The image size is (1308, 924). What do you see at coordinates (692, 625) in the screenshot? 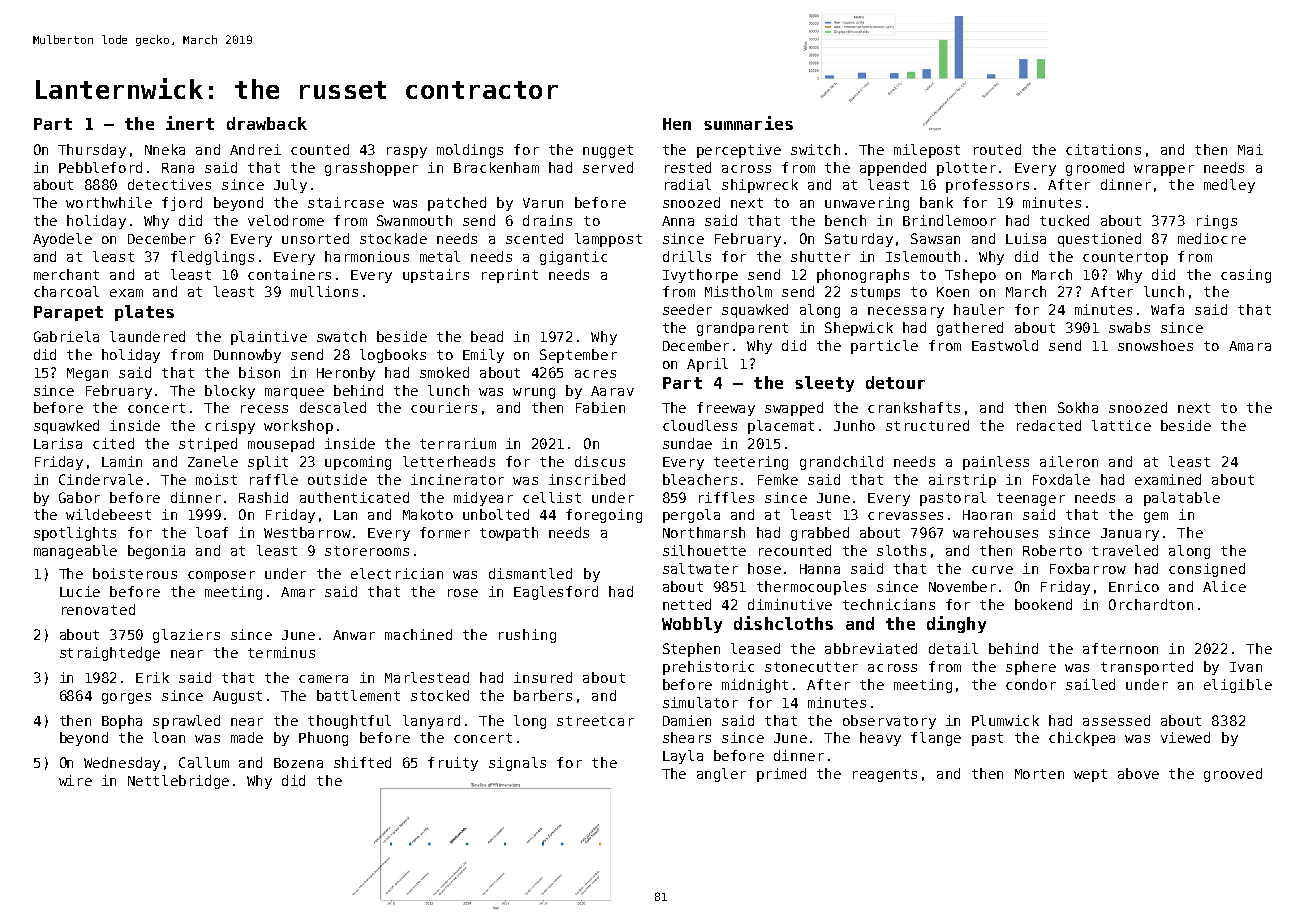
I see `Wobbly` at bounding box center [692, 625].
